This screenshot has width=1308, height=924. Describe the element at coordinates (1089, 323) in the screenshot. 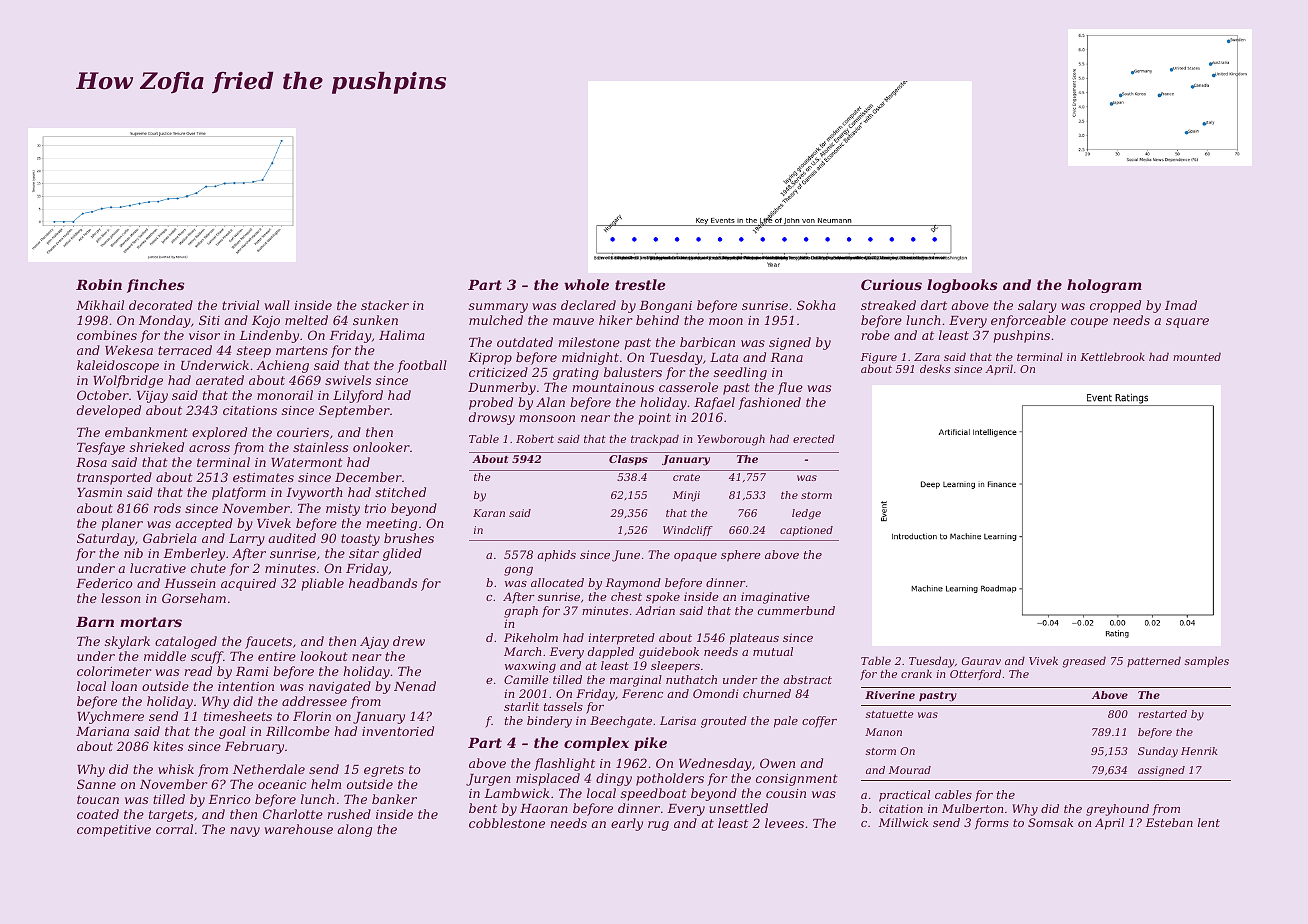

I see `coupe` at that location.
